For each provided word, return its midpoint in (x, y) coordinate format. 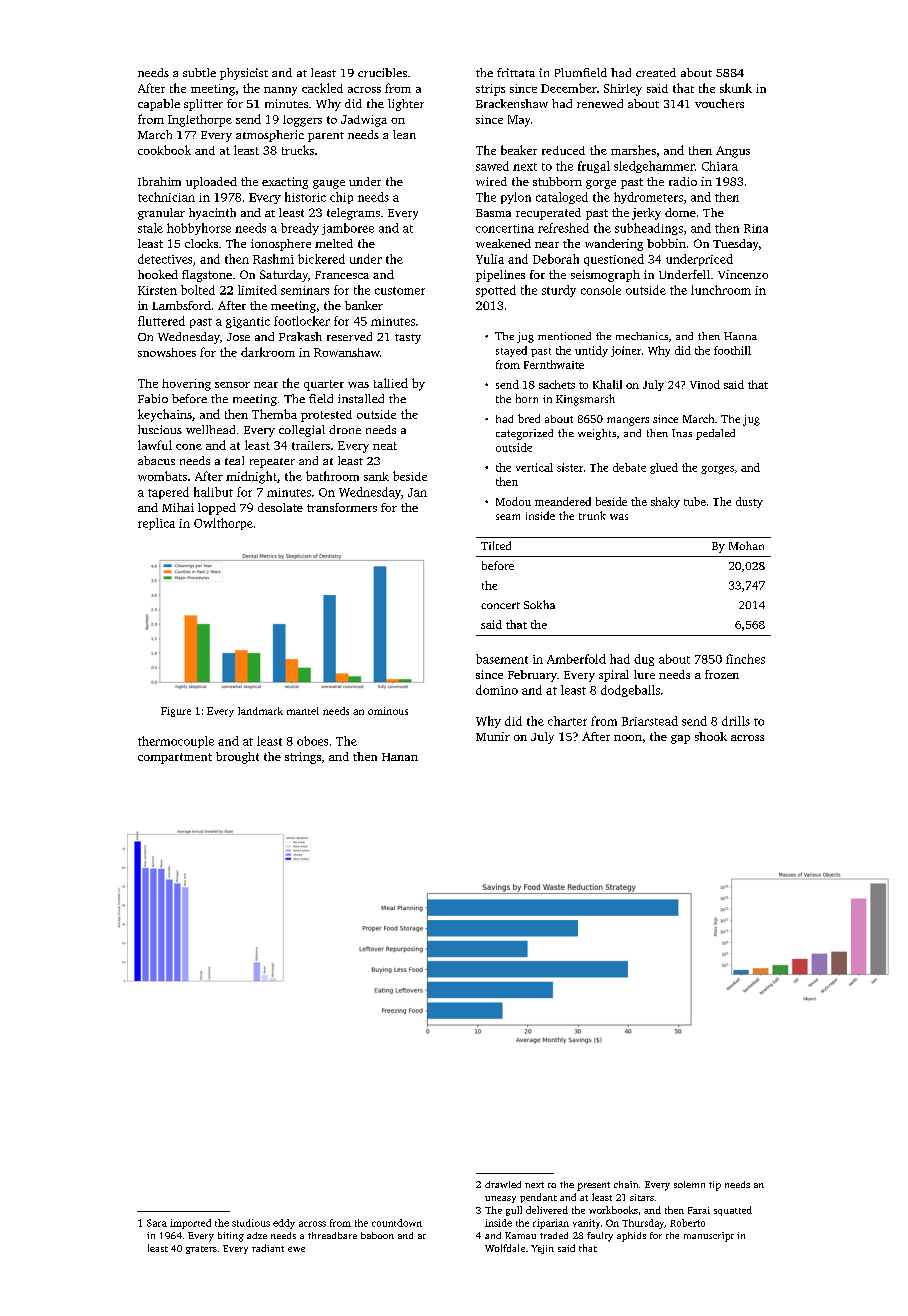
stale (150, 228)
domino (497, 690)
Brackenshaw (512, 103)
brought (237, 758)
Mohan (746, 545)
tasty (408, 339)
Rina (756, 228)
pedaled (715, 434)
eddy (284, 1224)
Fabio (153, 398)
